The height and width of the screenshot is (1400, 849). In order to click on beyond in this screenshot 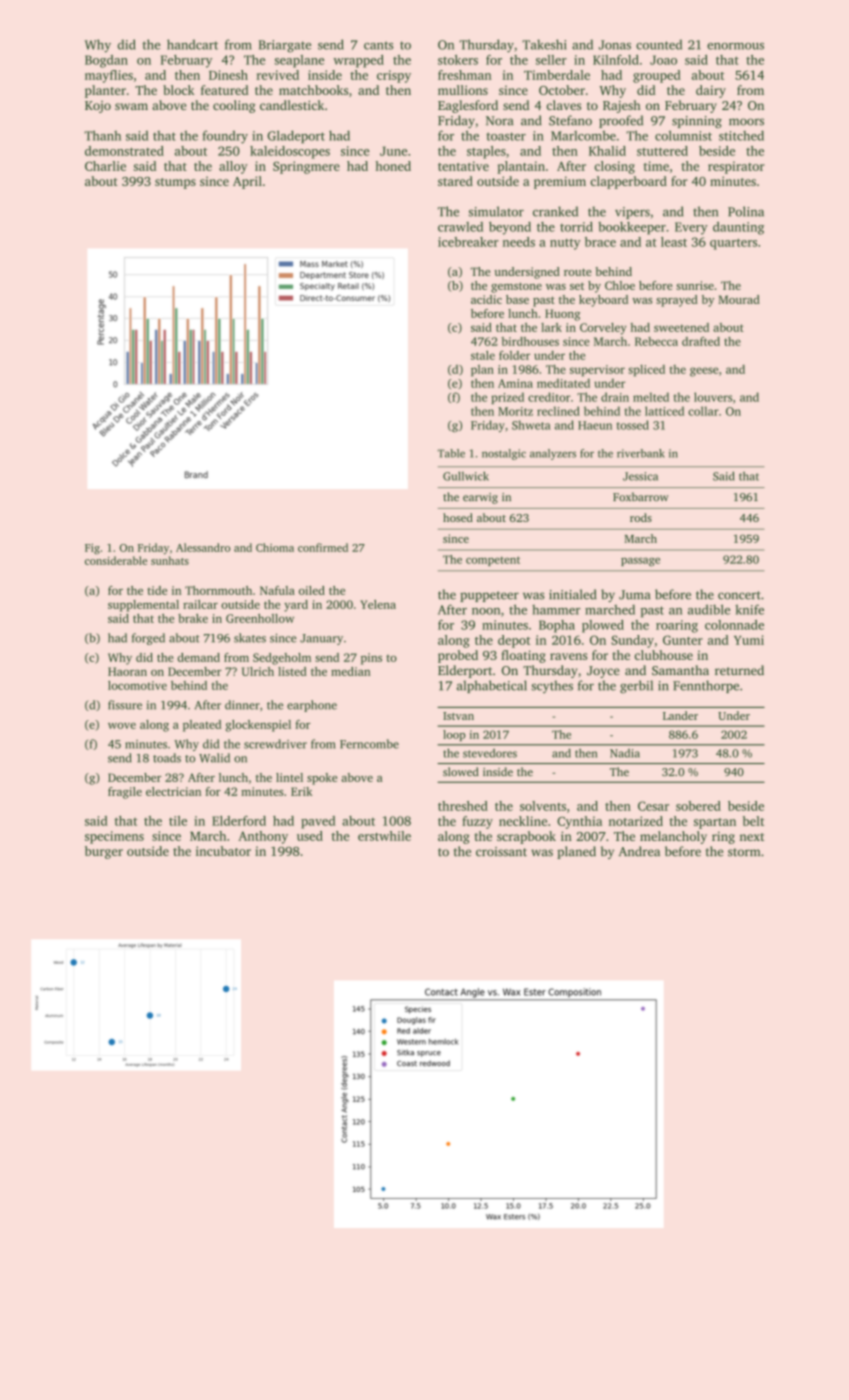, I will do `click(510, 228)`.
